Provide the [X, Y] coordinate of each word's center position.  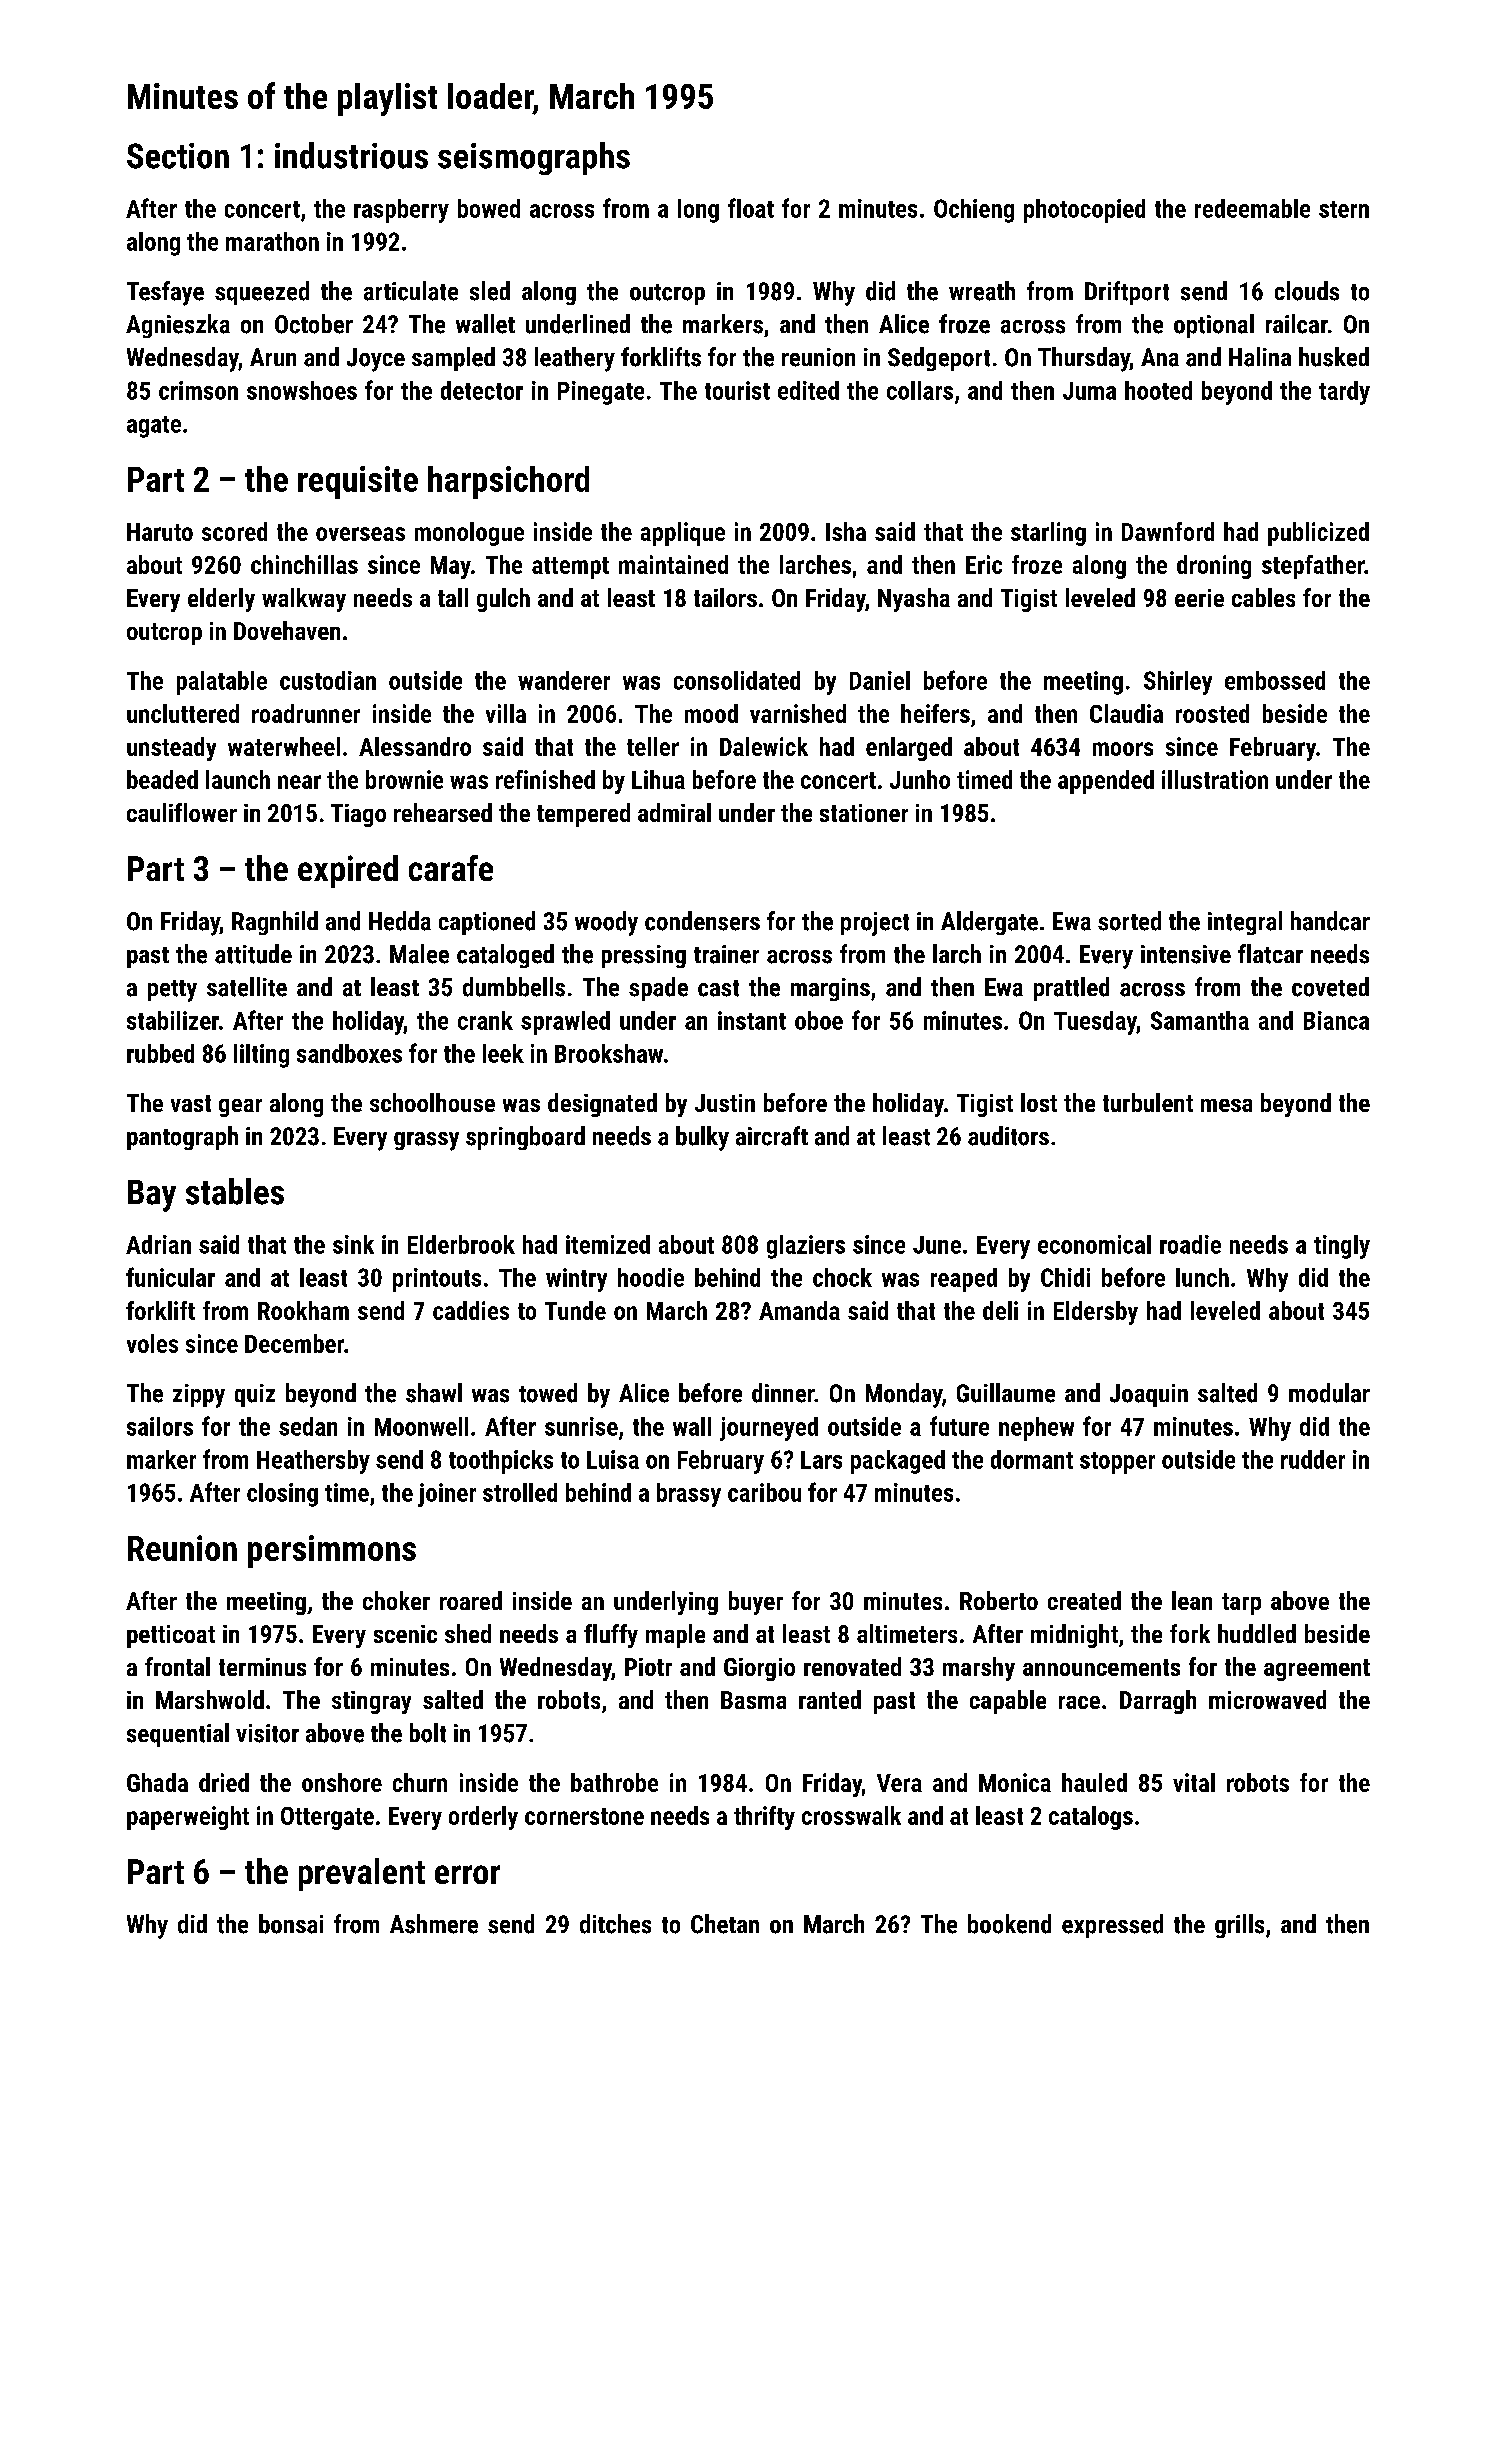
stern [1344, 209]
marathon [272, 241]
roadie [1190, 1244]
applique [683, 534]
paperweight [188, 1818]
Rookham [303, 1310]
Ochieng [974, 211]
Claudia [1126, 713]
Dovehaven [287, 630]
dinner [783, 1393]
